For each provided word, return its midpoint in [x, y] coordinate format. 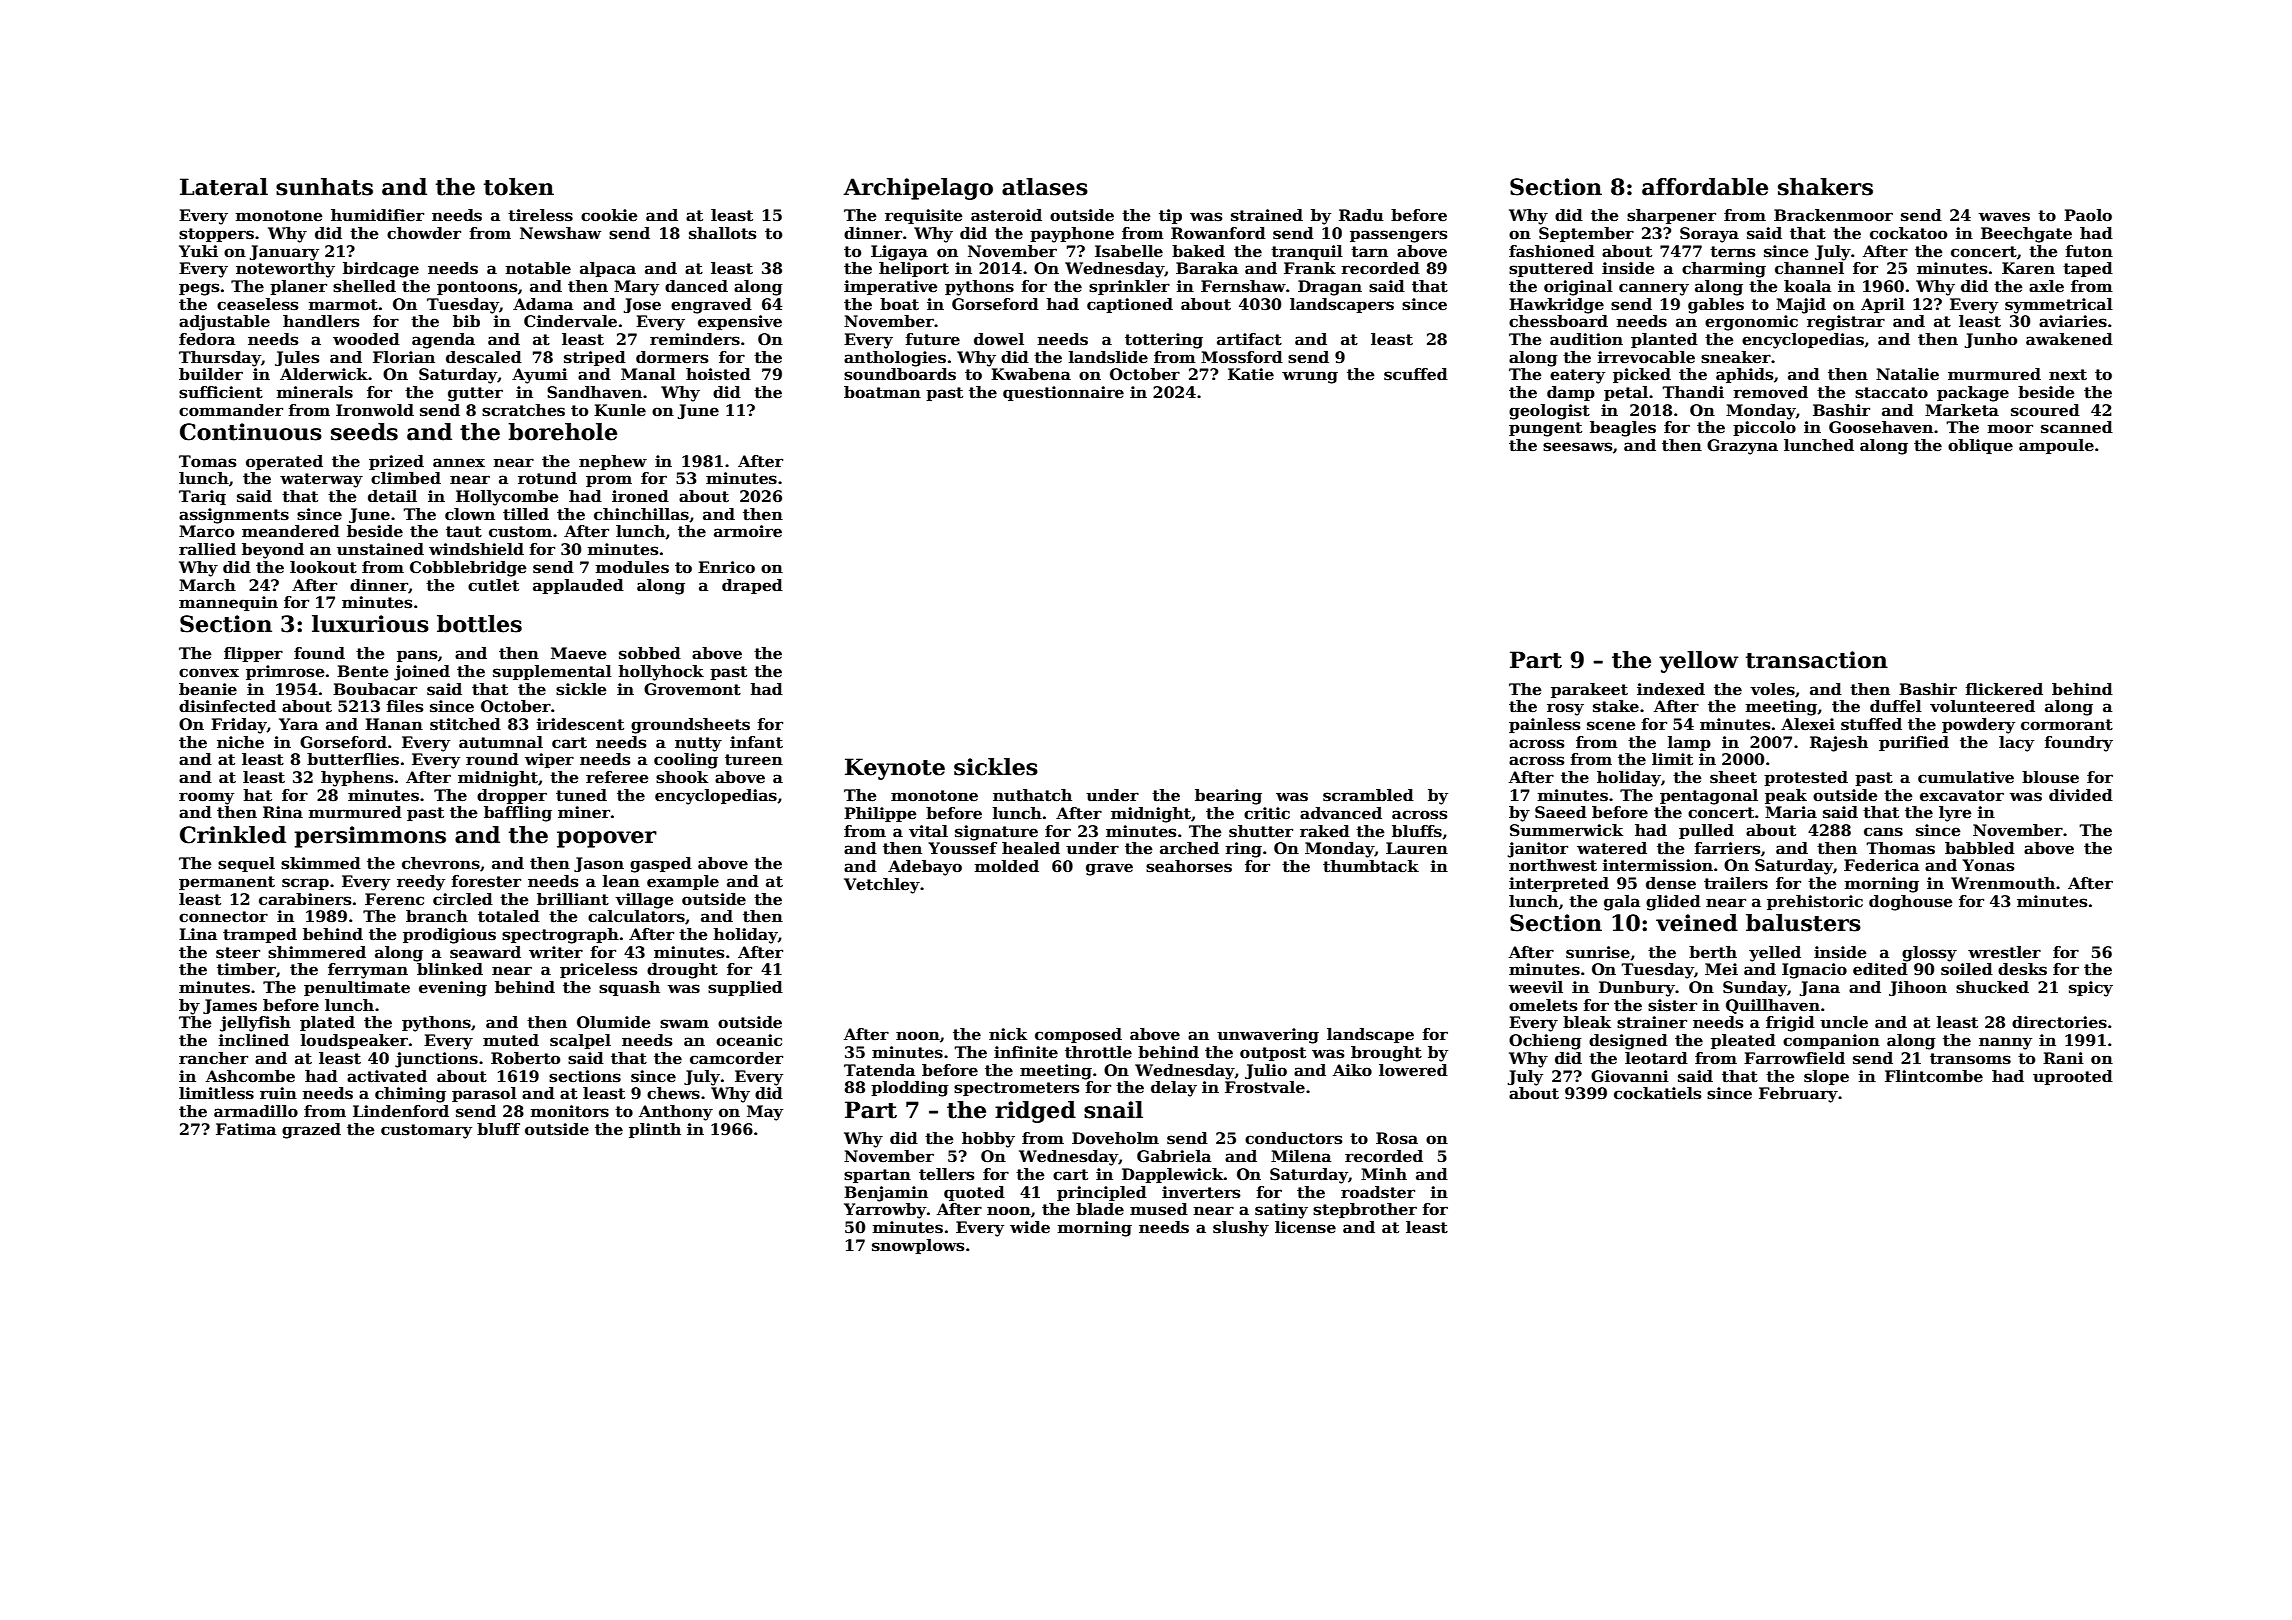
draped [752, 586]
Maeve [579, 653]
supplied [745, 988]
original [1578, 288]
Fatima [246, 1129]
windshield [476, 549]
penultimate [357, 988]
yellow [1699, 662]
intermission [1658, 865]
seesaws [1577, 447]
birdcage [381, 270]
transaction [1817, 660]
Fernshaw [1243, 286]
